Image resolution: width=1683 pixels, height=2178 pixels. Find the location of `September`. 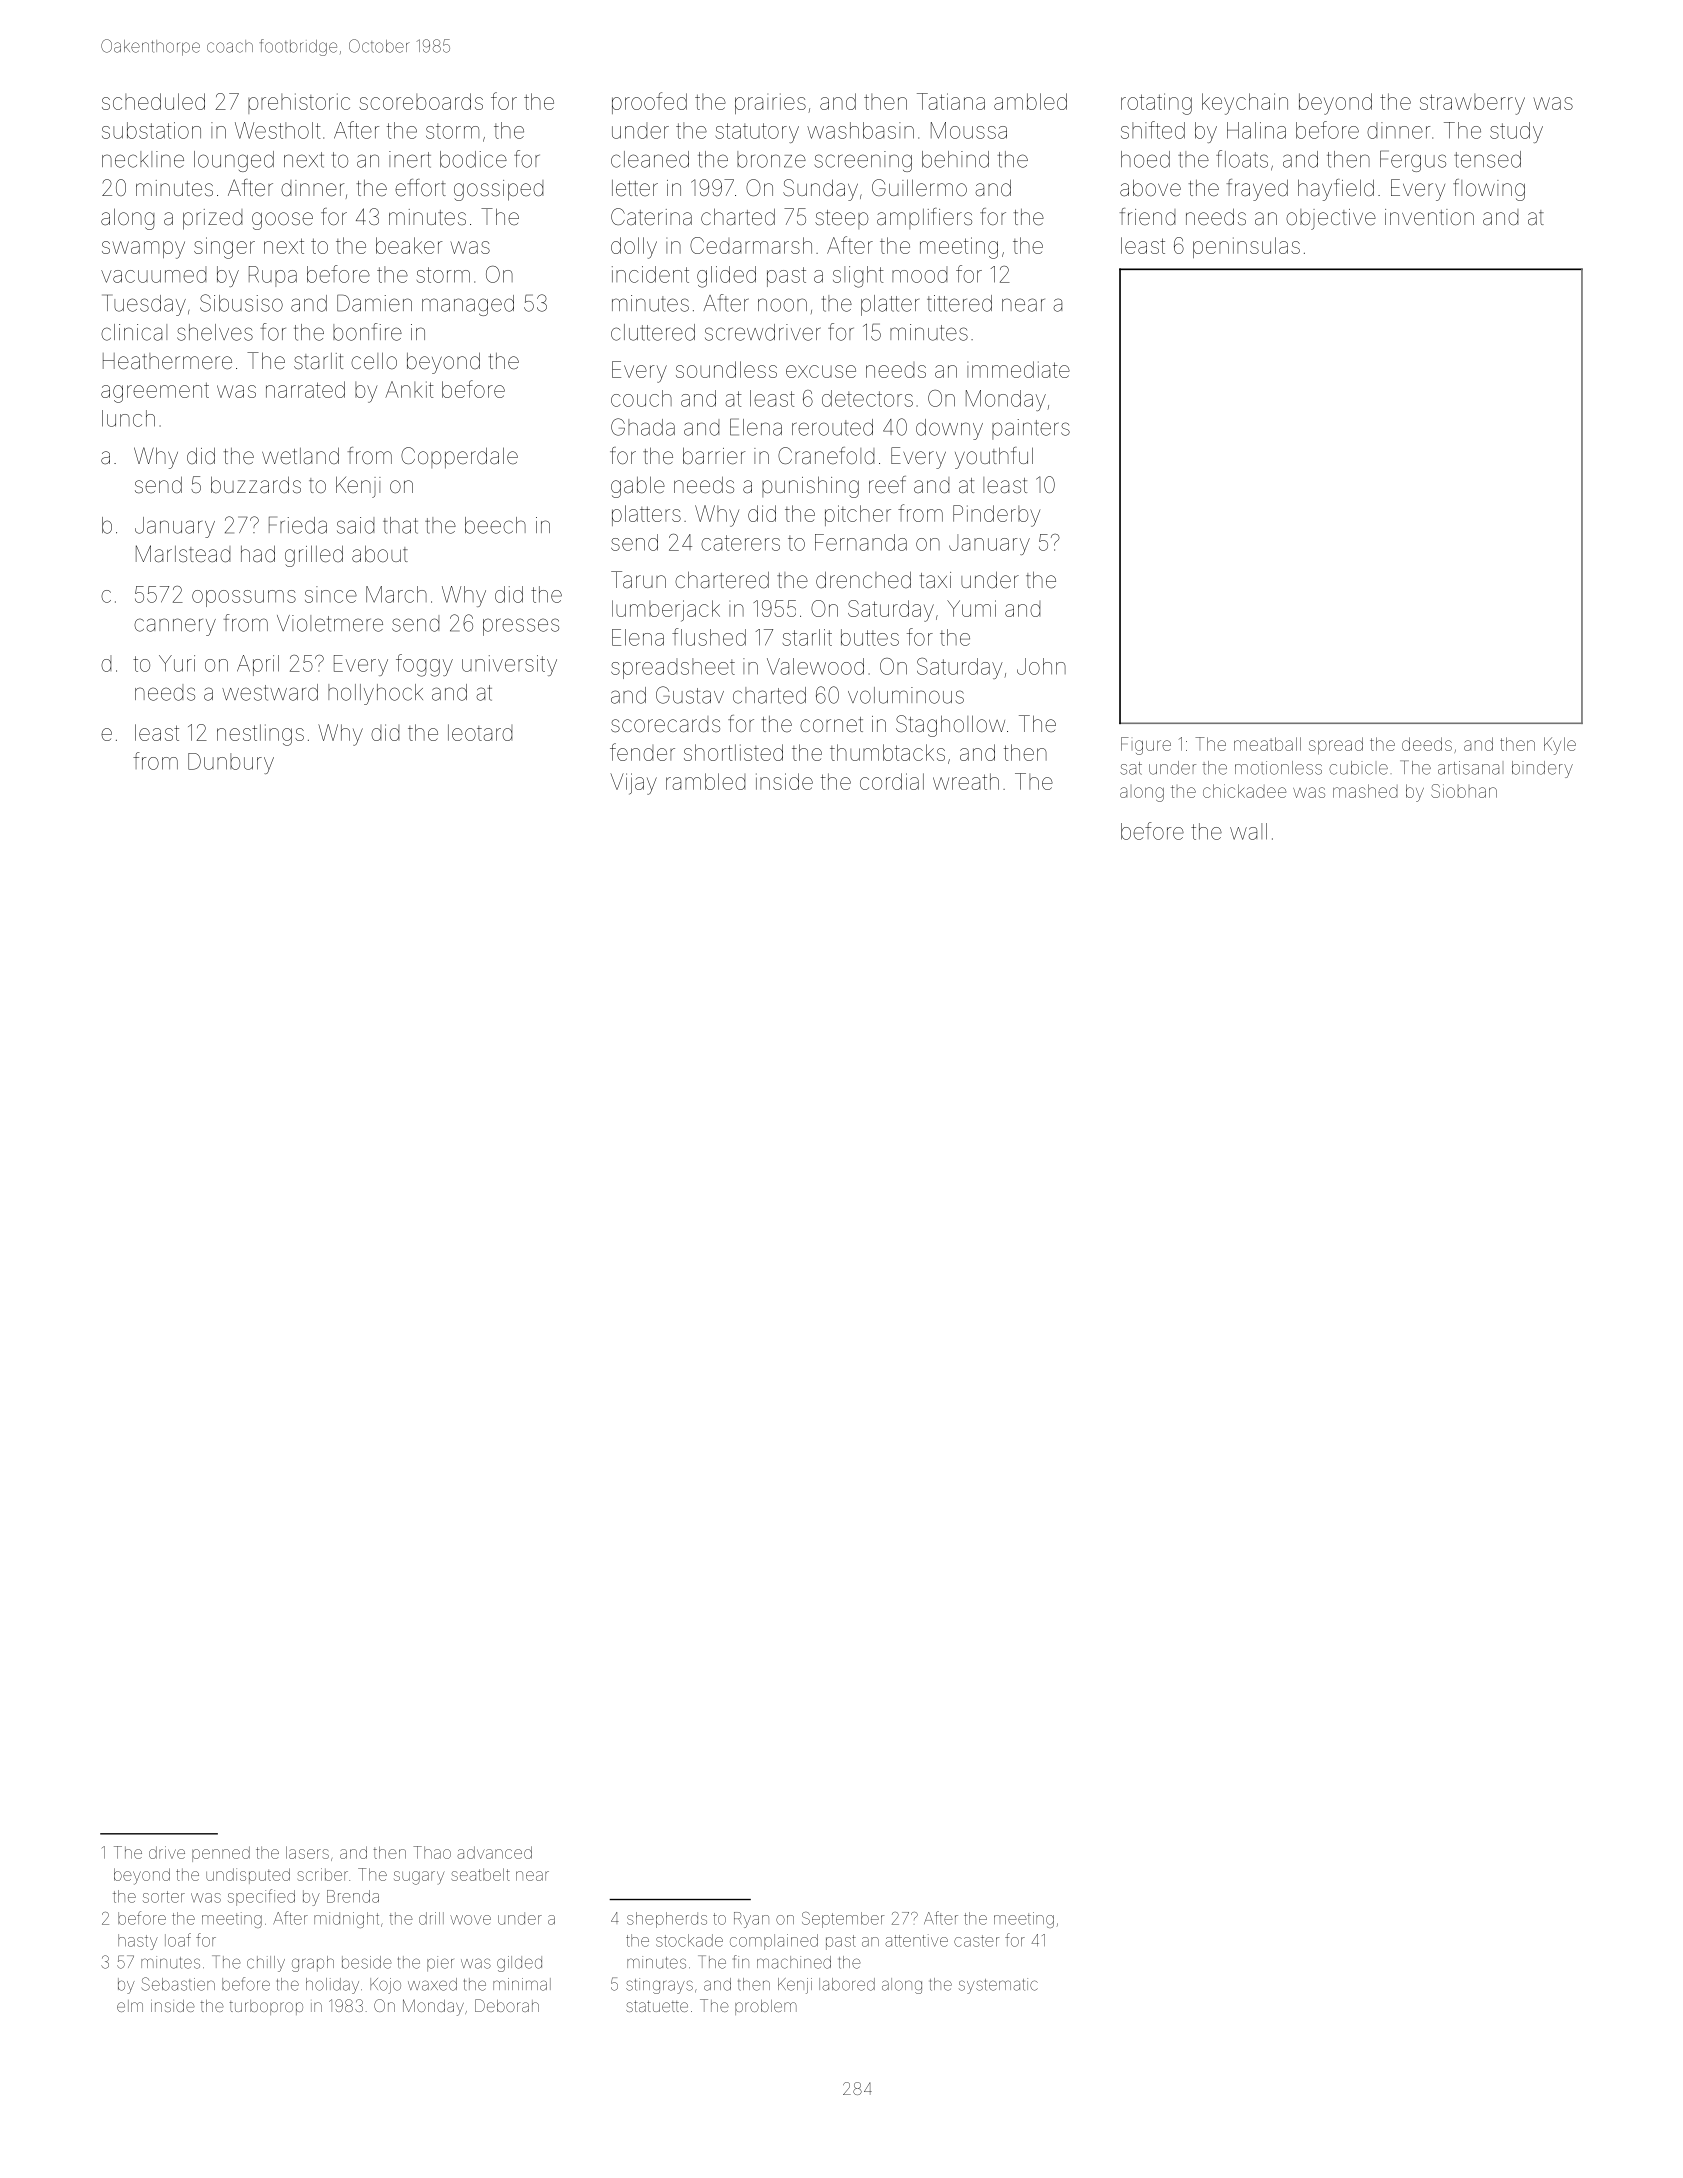

September is located at coordinates (843, 1920).
